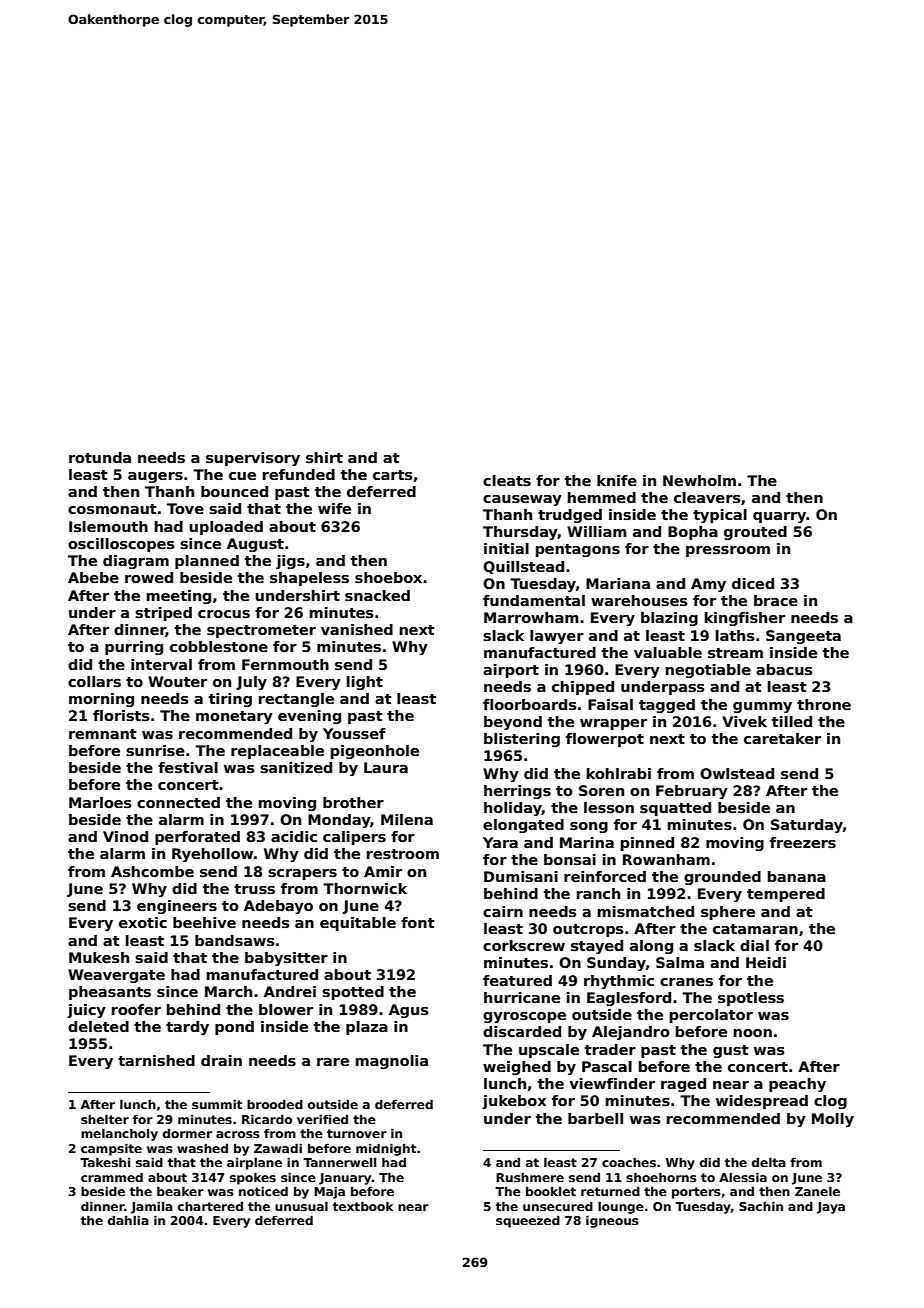  I want to click on cleats, so click(507, 480).
